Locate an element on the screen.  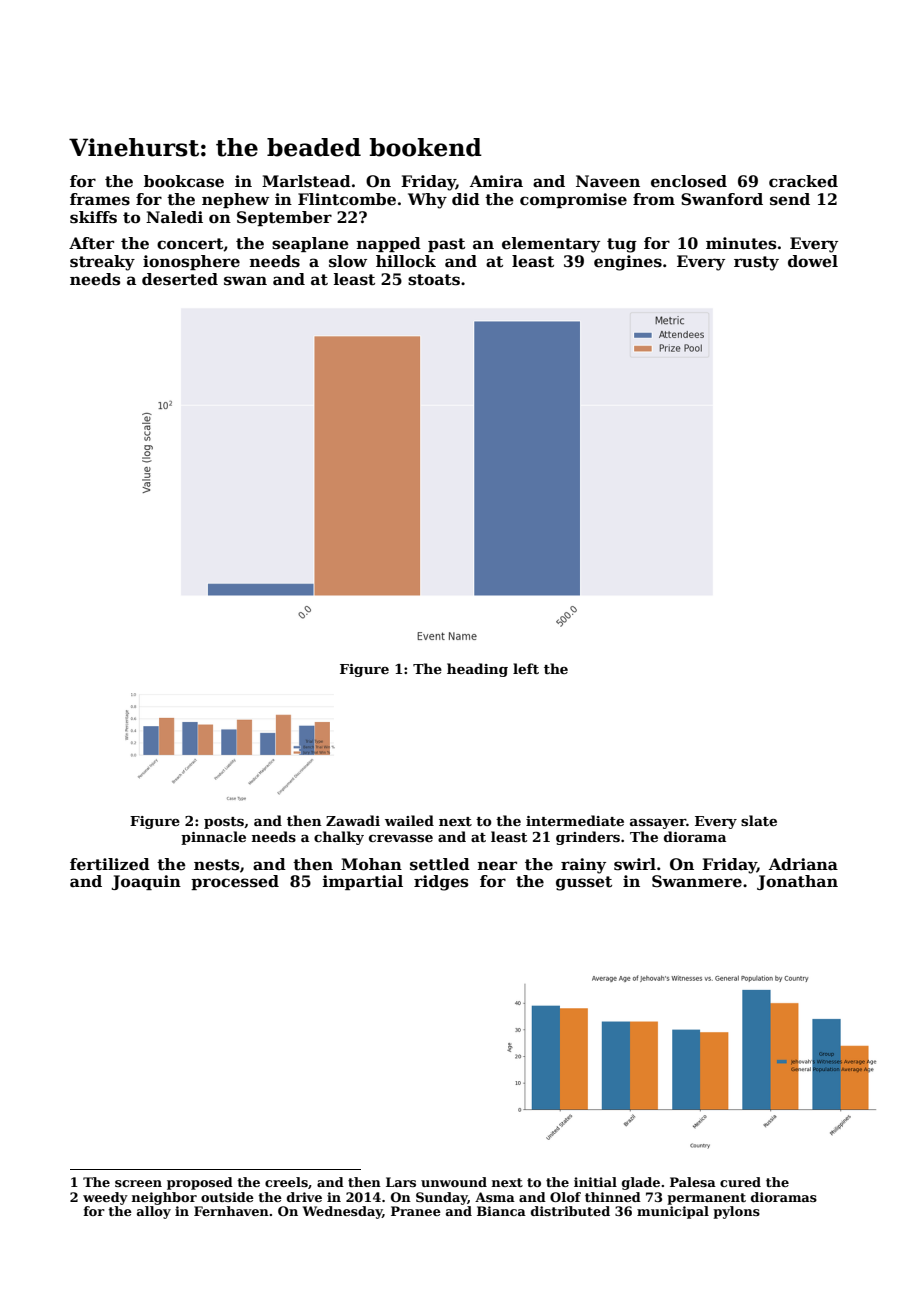
slate is located at coordinates (759, 820).
